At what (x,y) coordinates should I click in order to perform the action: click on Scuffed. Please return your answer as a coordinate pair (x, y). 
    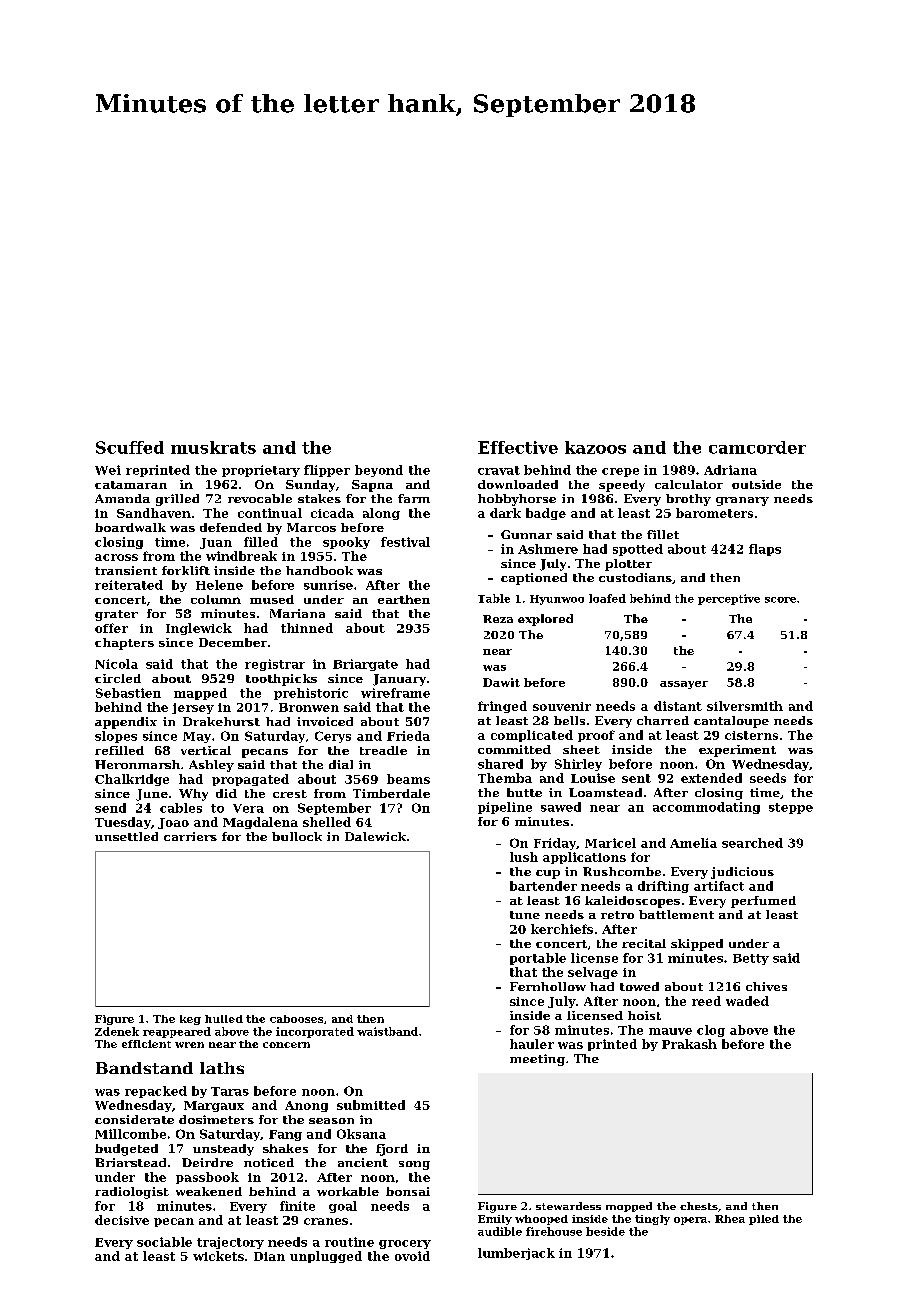
    Looking at the image, I should click on (130, 447).
